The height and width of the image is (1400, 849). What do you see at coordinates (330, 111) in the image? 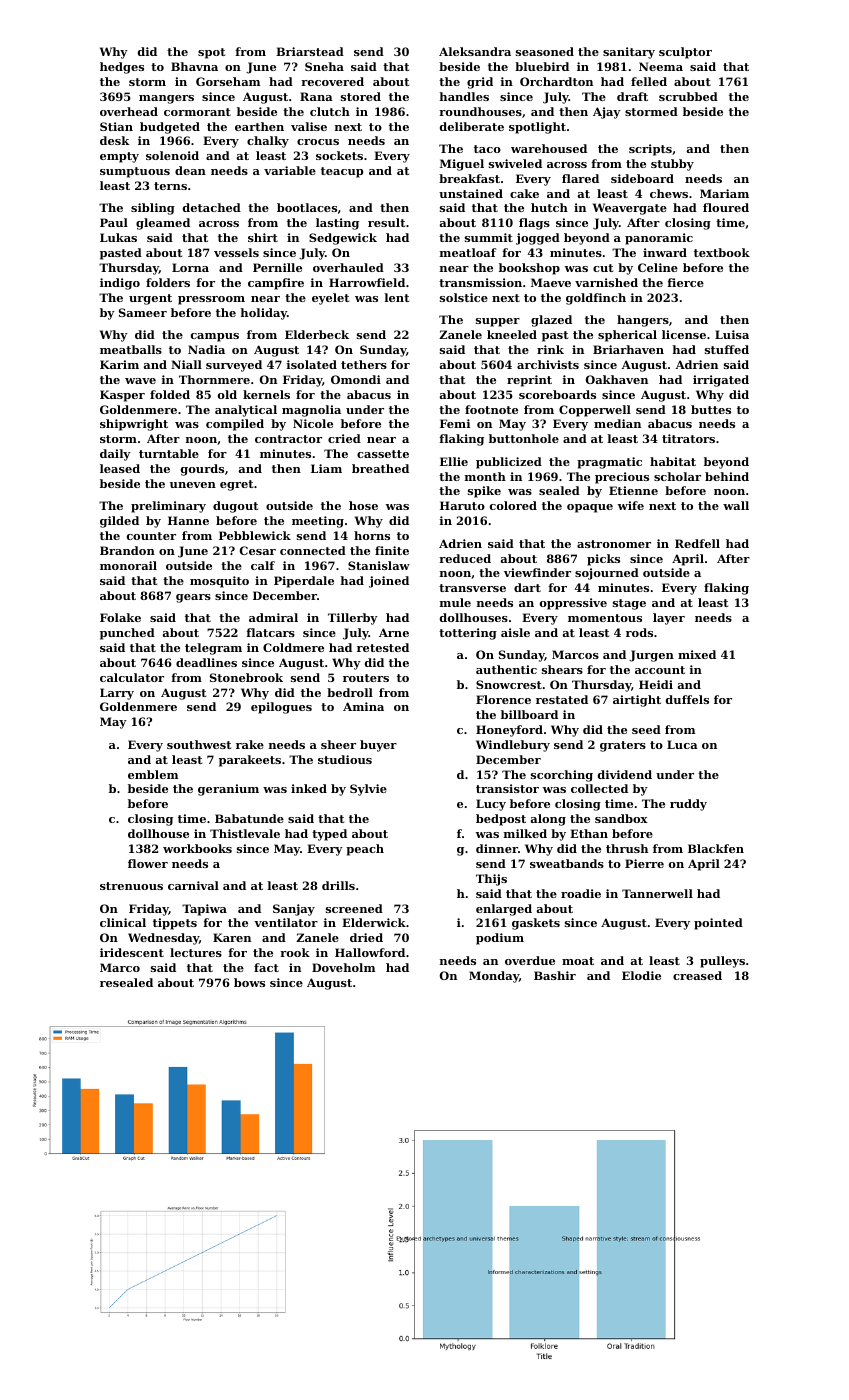
I see `clutch` at bounding box center [330, 111].
